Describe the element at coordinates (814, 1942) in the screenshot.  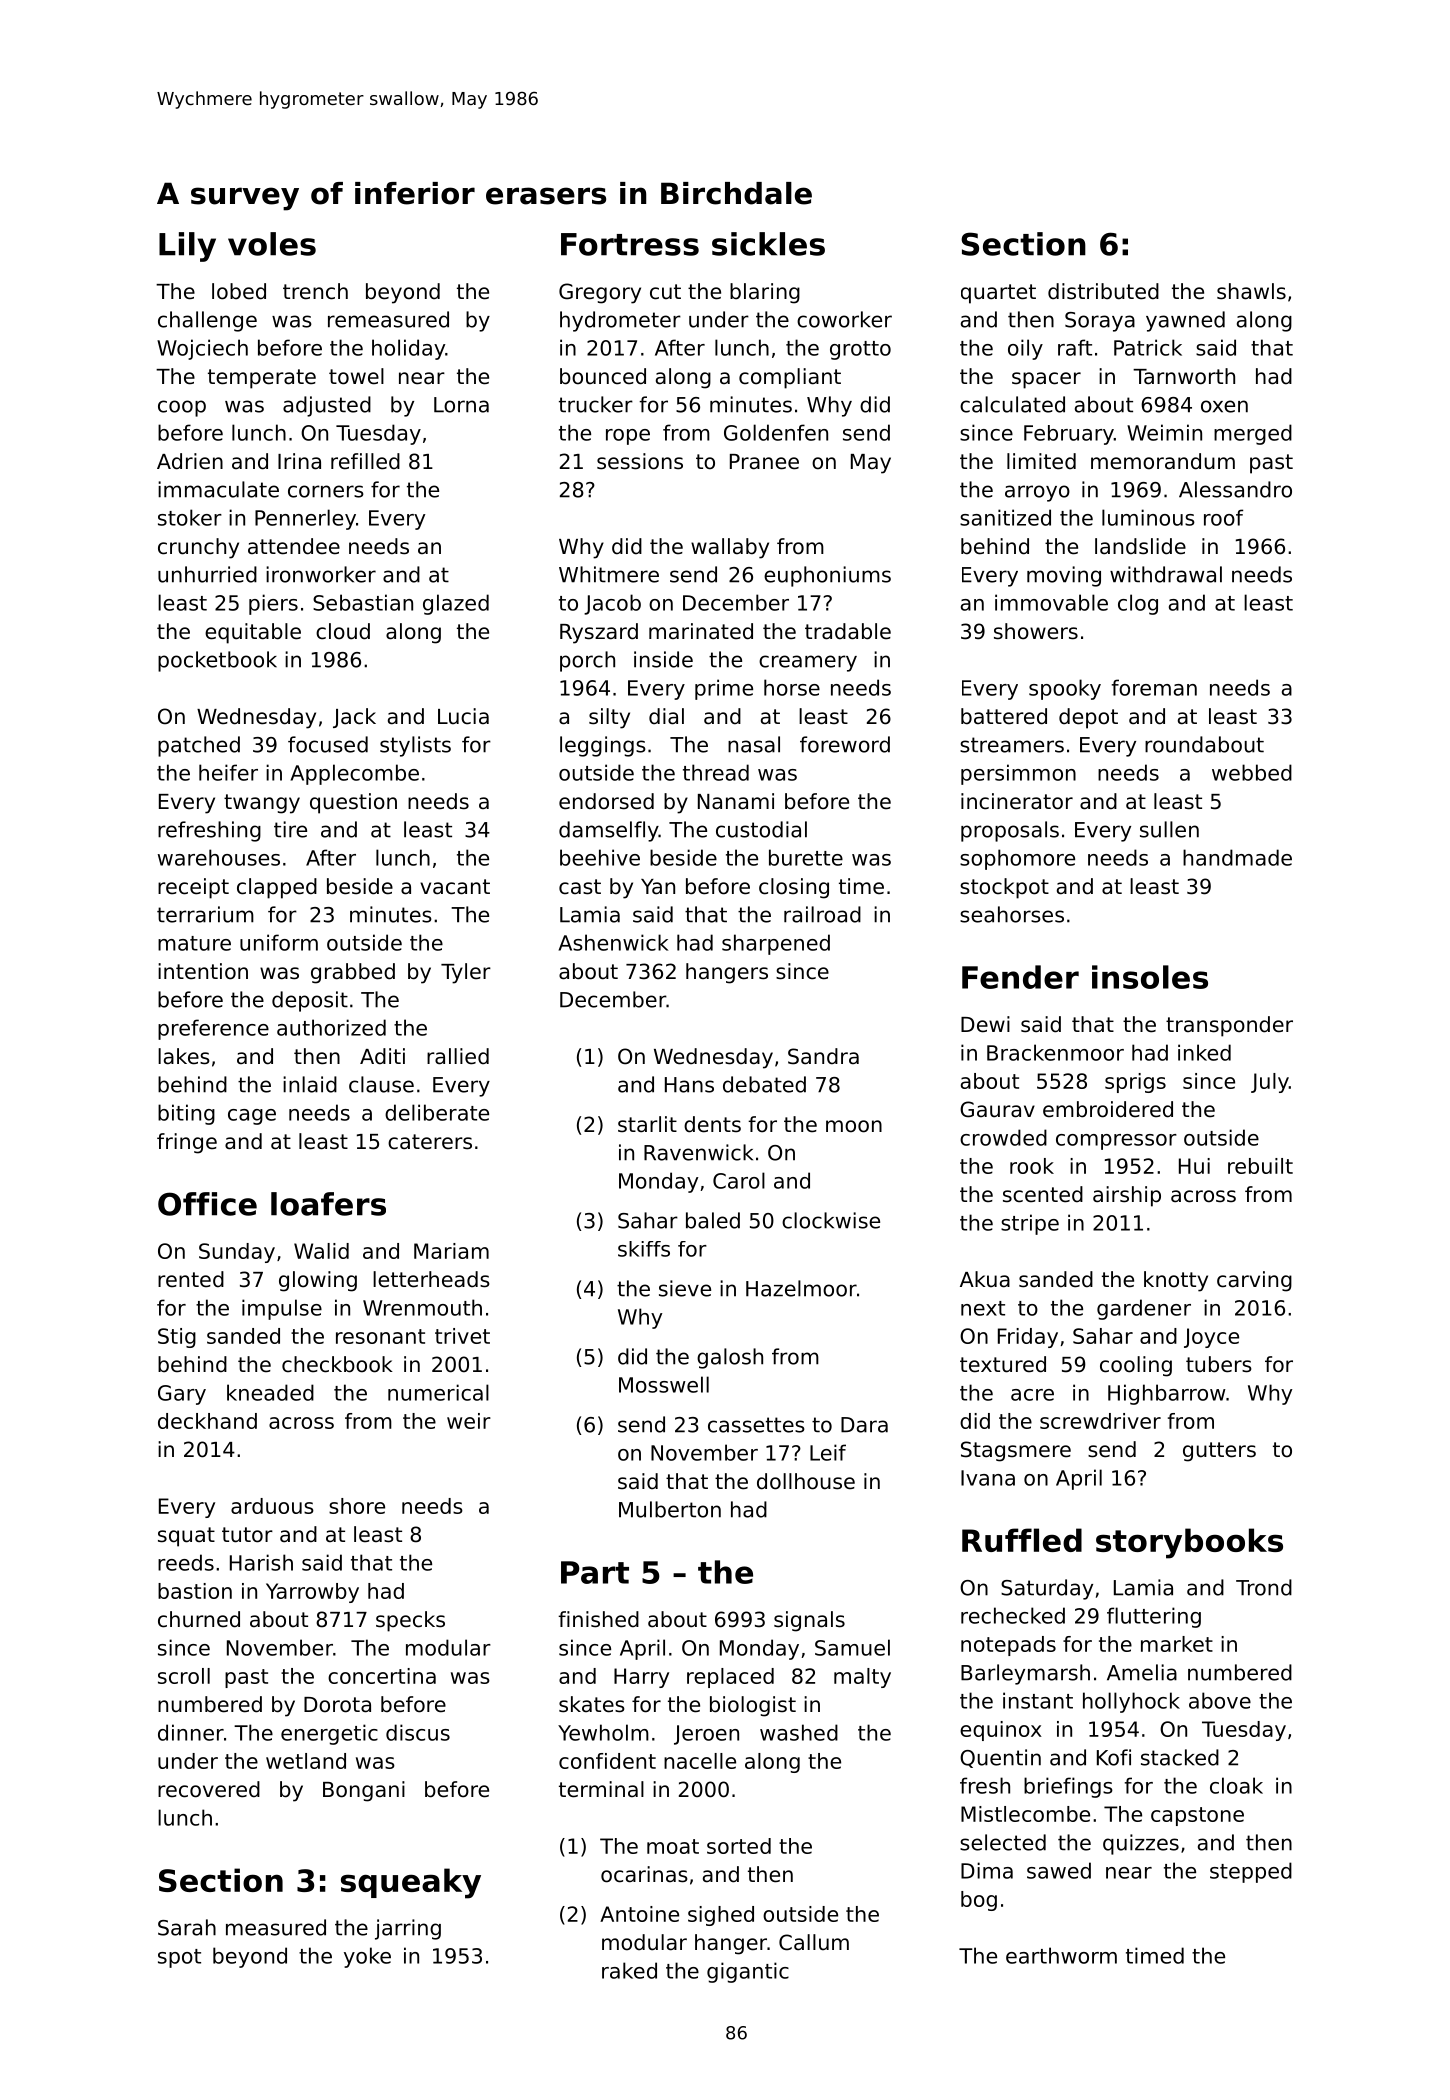
I see `Callum` at that location.
